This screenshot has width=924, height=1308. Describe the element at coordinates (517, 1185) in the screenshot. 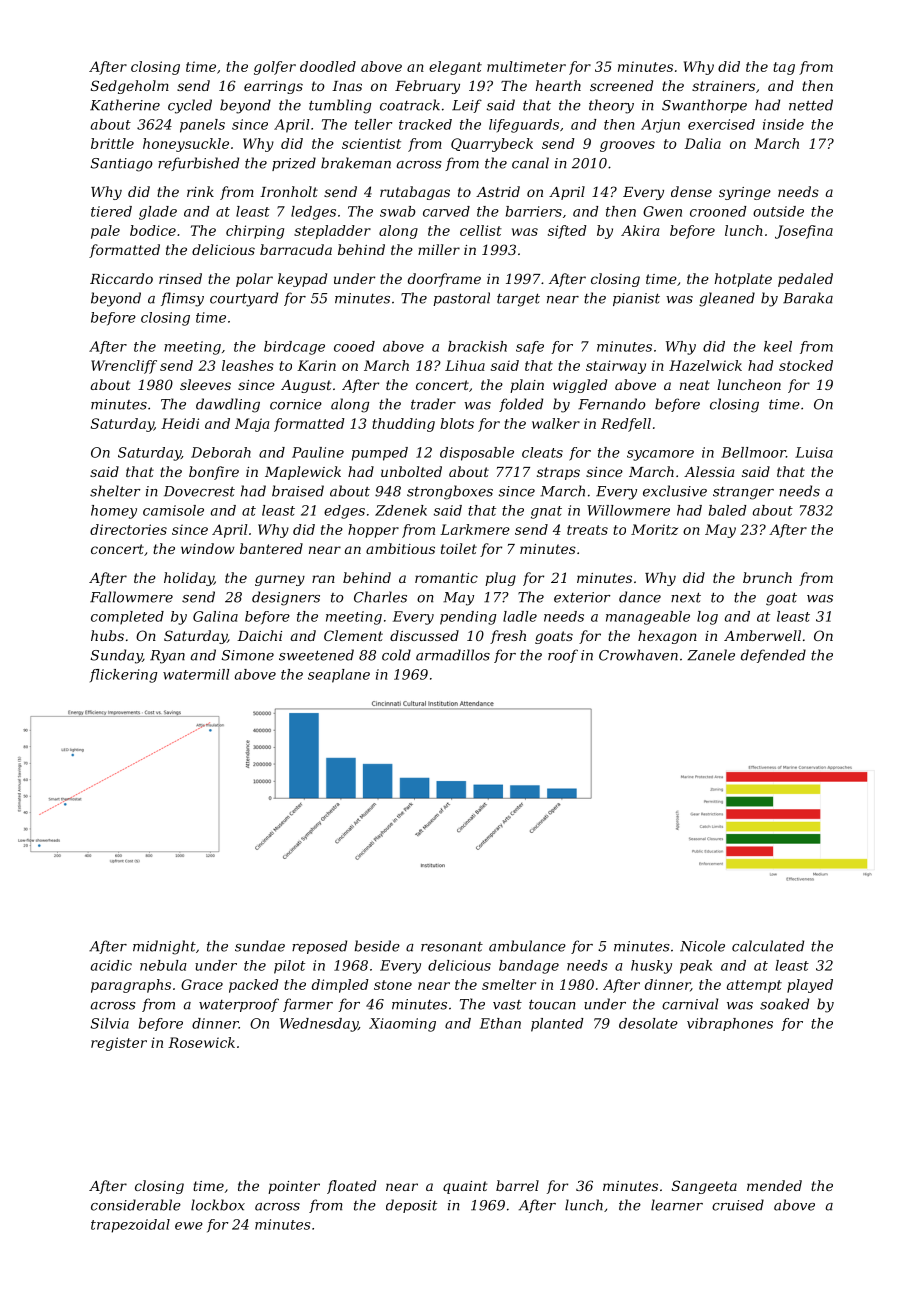

I see `barrel` at that location.
